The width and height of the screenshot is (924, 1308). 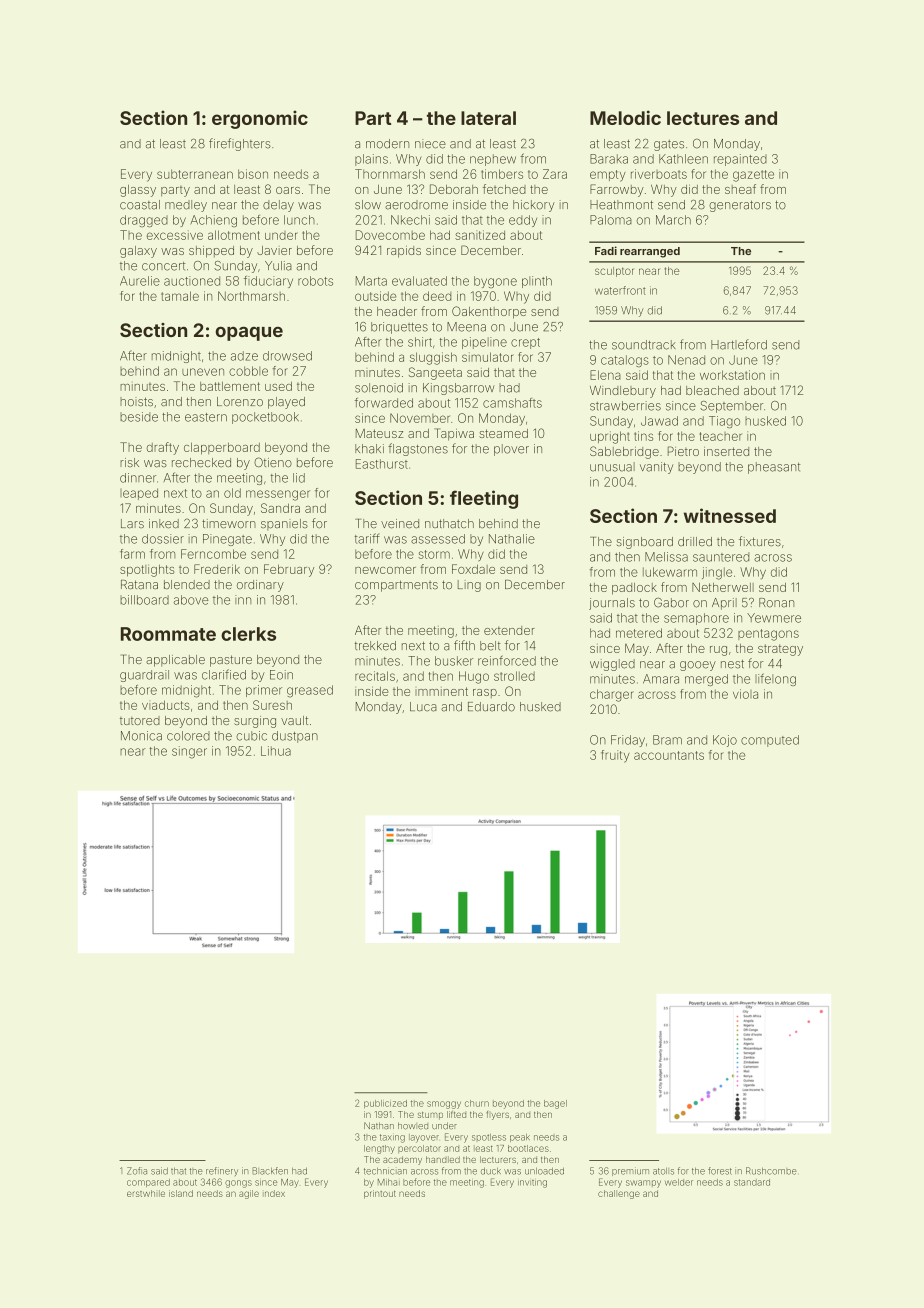 I want to click on compared, so click(x=148, y=1183).
